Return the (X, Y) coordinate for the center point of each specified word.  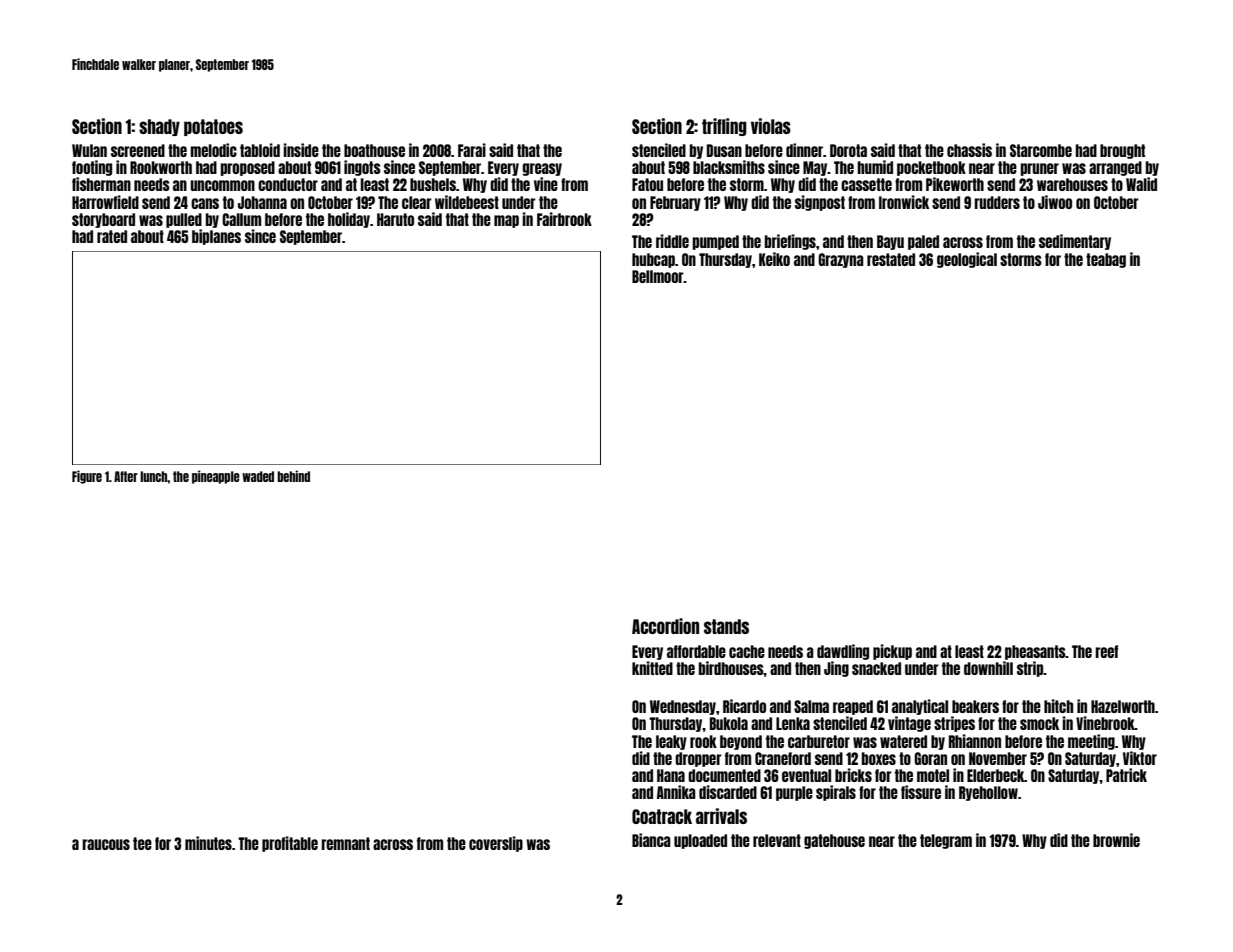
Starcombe (1041, 150)
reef (1106, 651)
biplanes (216, 237)
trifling (724, 127)
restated (891, 259)
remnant (345, 843)
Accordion (665, 626)
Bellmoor (658, 276)
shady (159, 127)
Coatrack (662, 816)
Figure (87, 477)
